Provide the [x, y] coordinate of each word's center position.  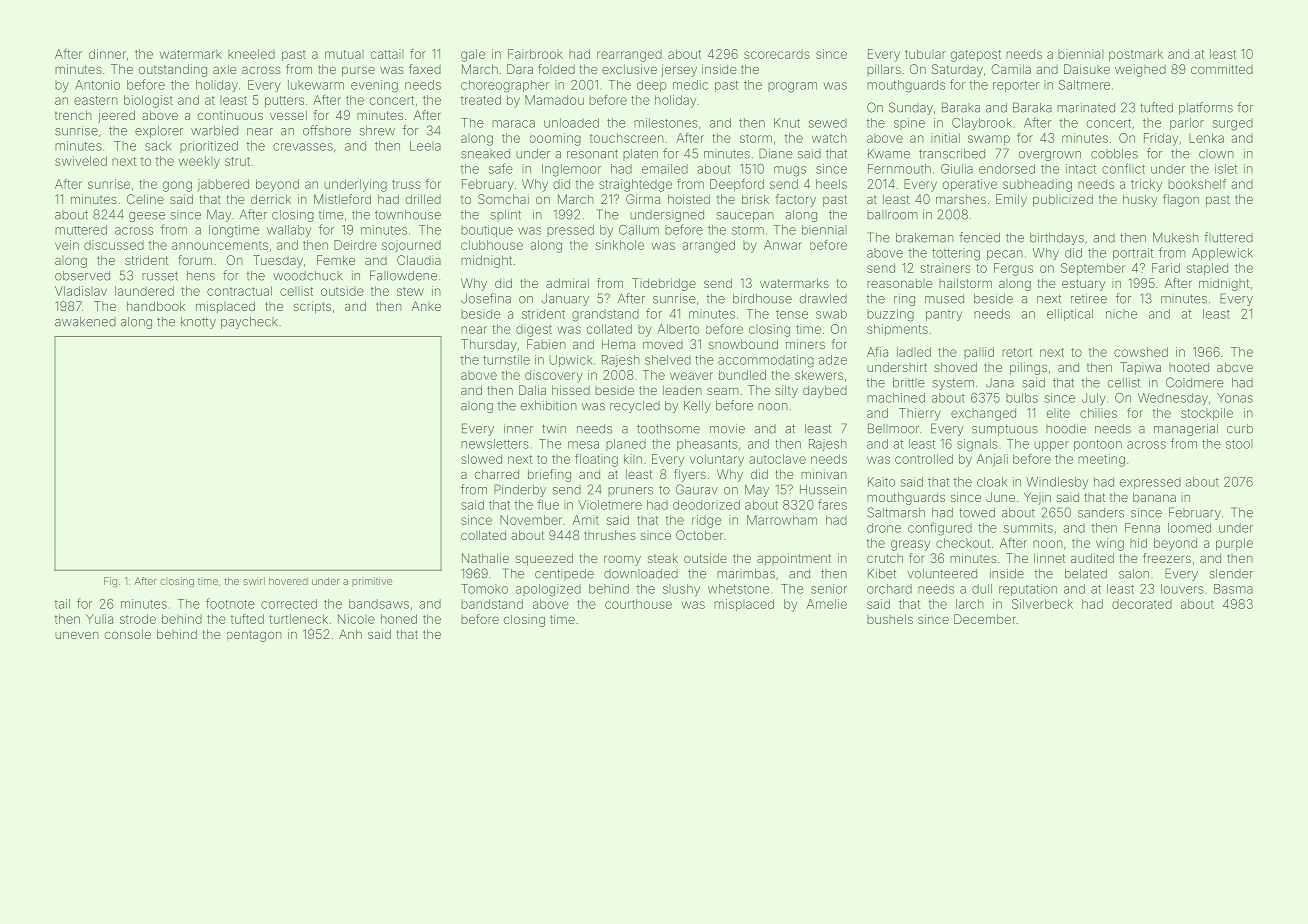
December [985, 619]
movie [727, 429]
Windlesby [1057, 483]
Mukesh [1176, 237]
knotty [198, 323]
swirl [254, 581]
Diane [776, 153]
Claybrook [982, 124]
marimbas [746, 574]
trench [73, 115]
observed [82, 276]
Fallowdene [403, 275]
